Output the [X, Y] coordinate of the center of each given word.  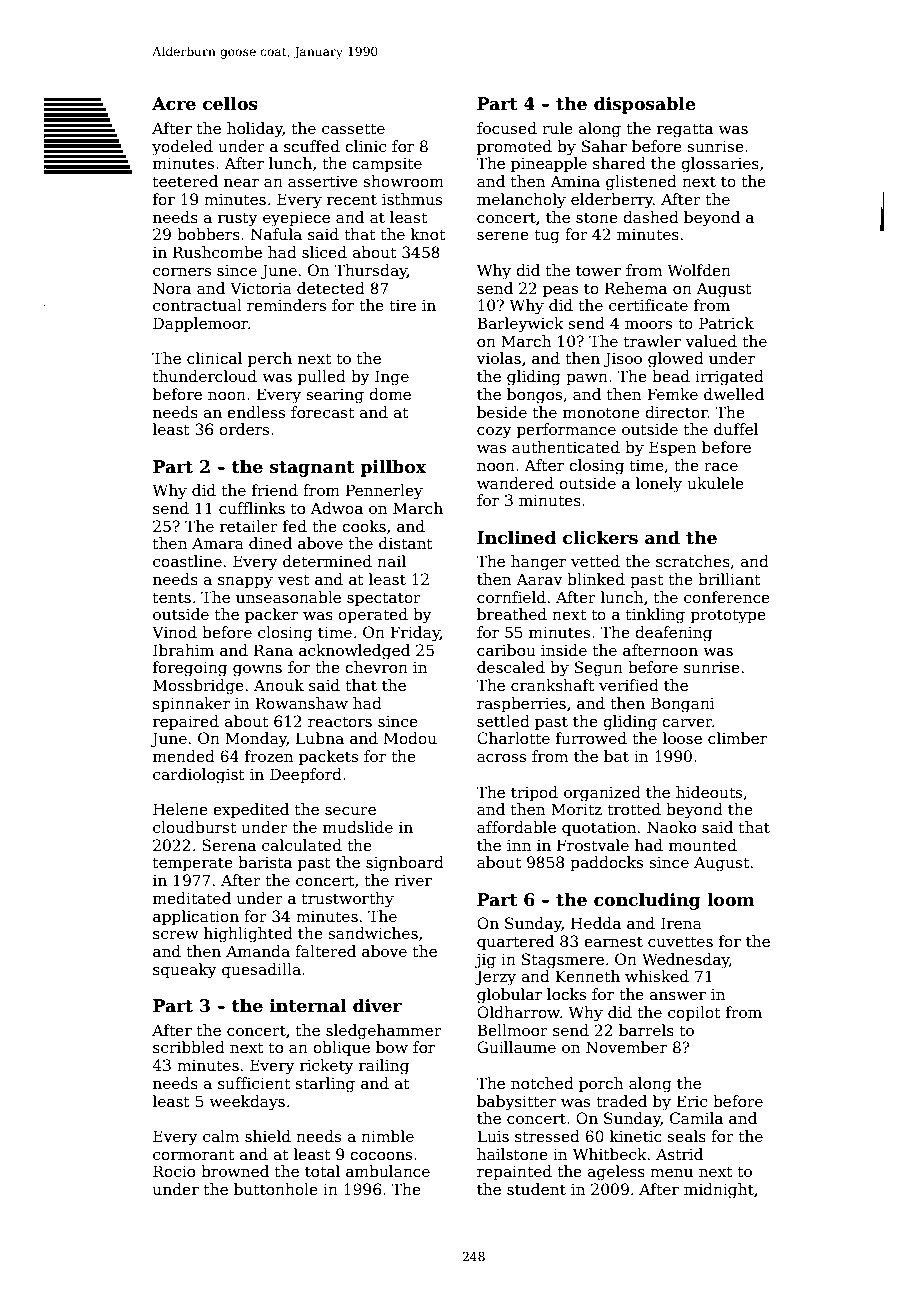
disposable [644, 105]
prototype [728, 616]
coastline [187, 561]
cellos [230, 103]
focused [507, 128]
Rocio [174, 1171]
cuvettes [680, 941]
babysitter [516, 1103]
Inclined [516, 537]
